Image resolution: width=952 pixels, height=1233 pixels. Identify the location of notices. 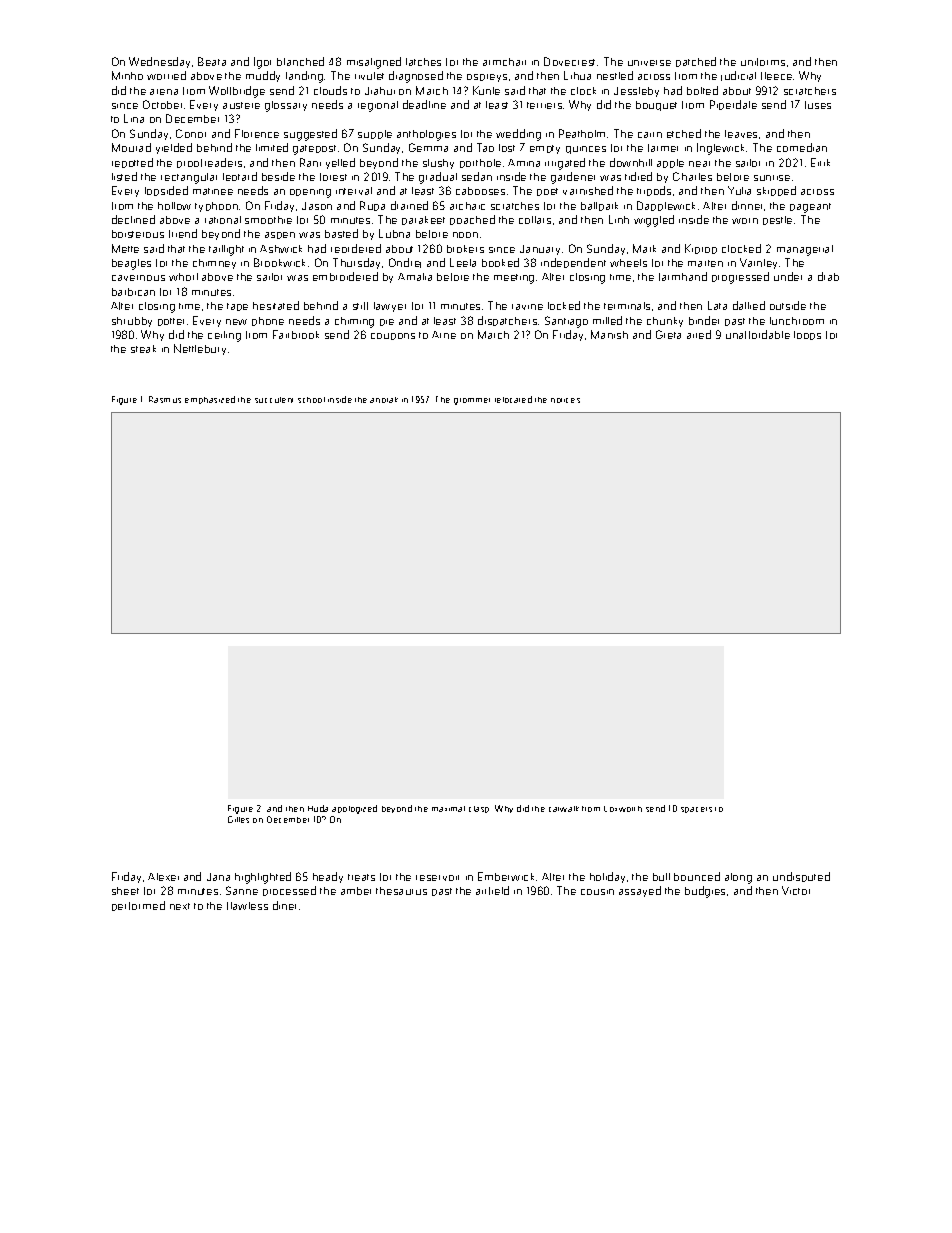
(565, 400).
